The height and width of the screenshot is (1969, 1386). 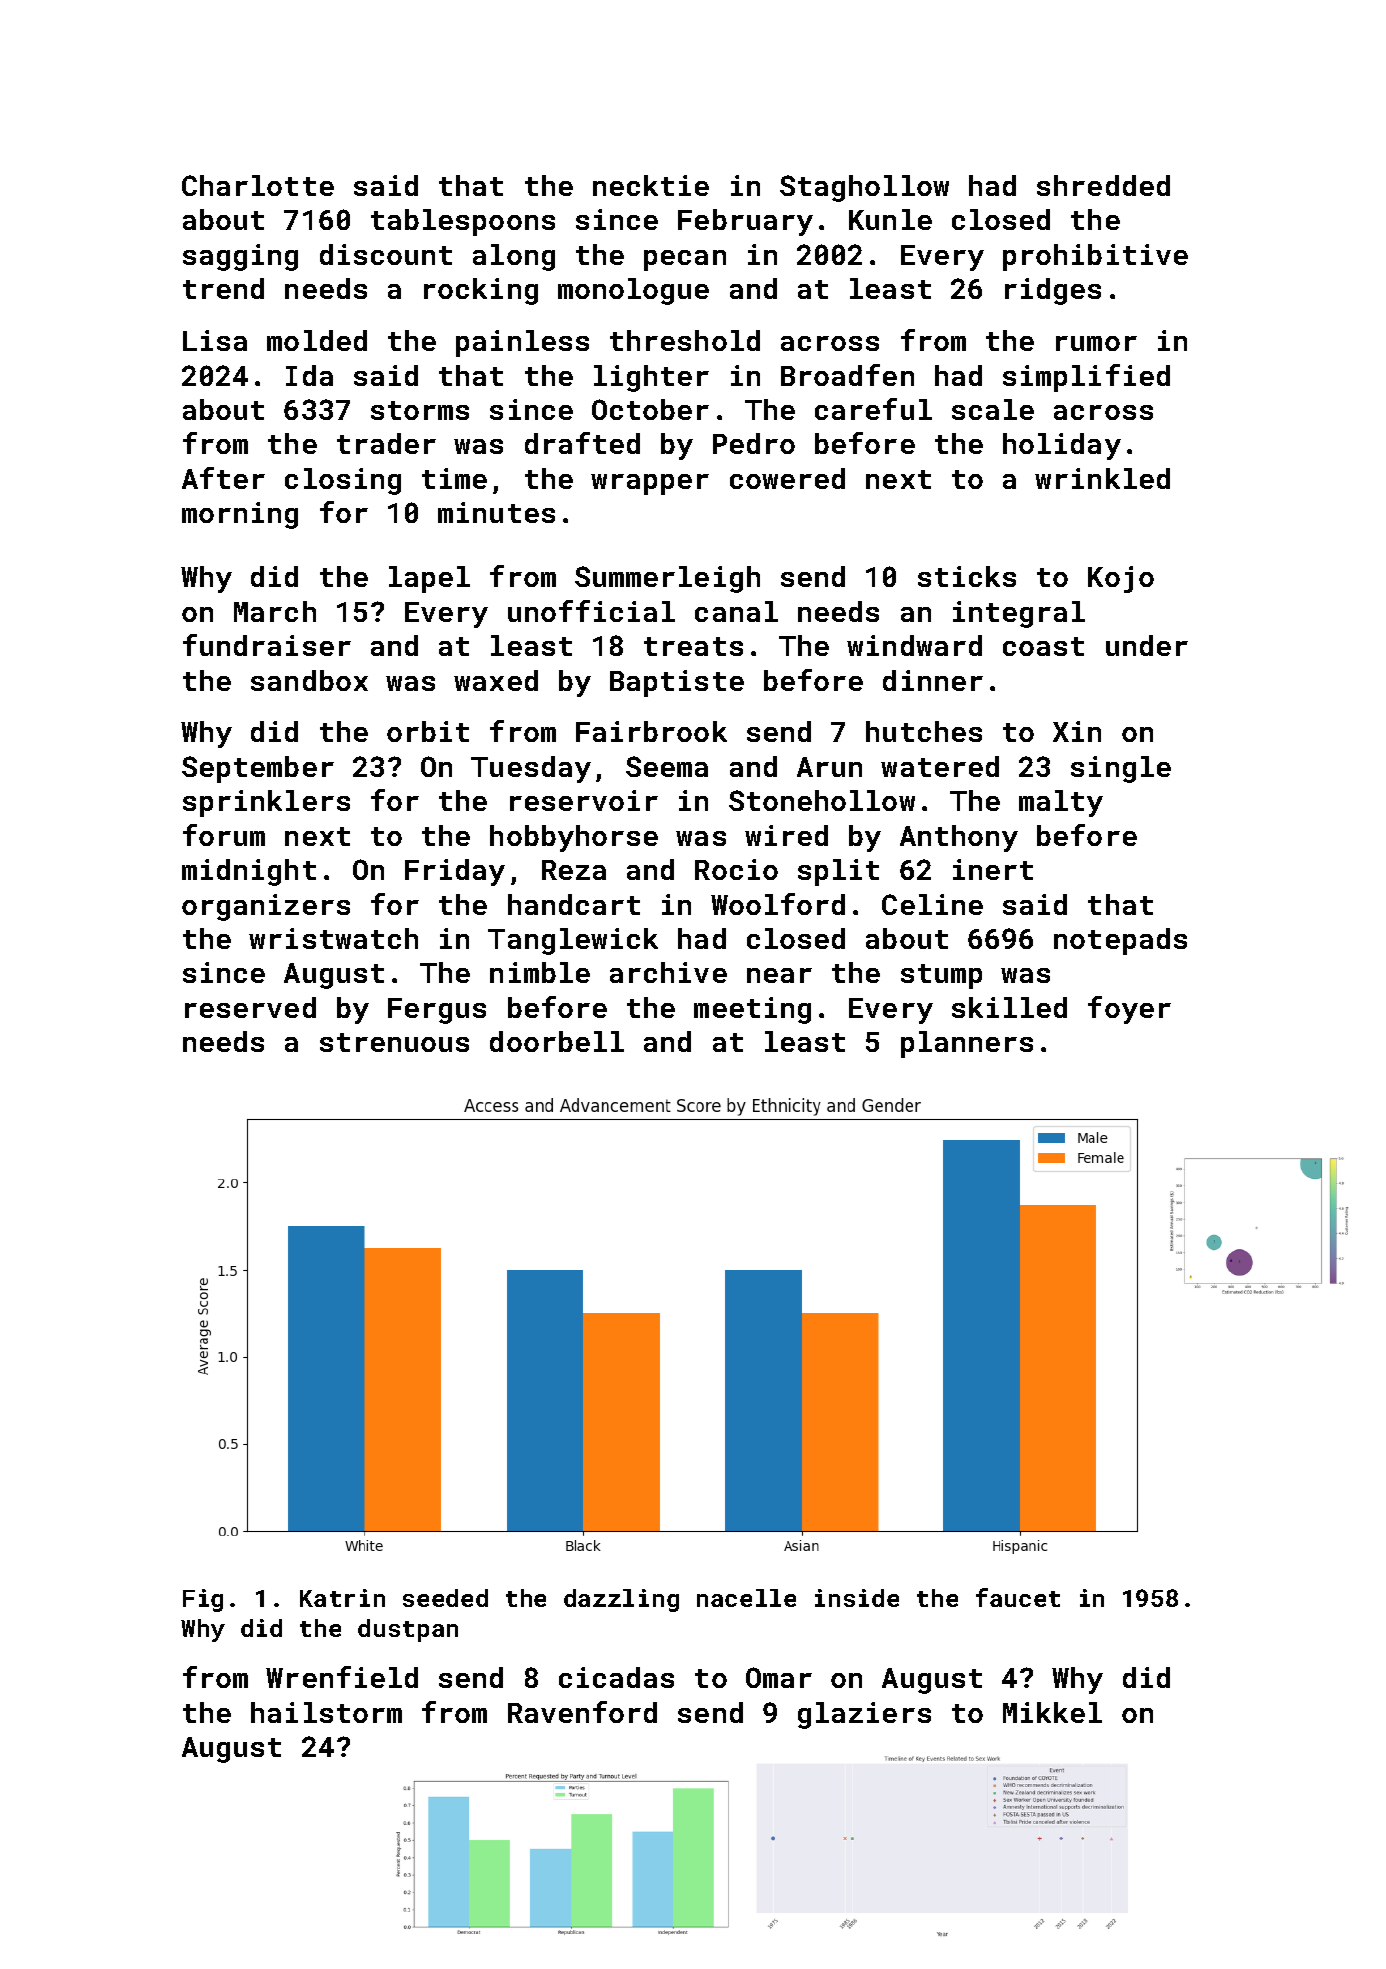 What do you see at coordinates (864, 188) in the screenshot?
I see `Staghollow` at bounding box center [864, 188].
